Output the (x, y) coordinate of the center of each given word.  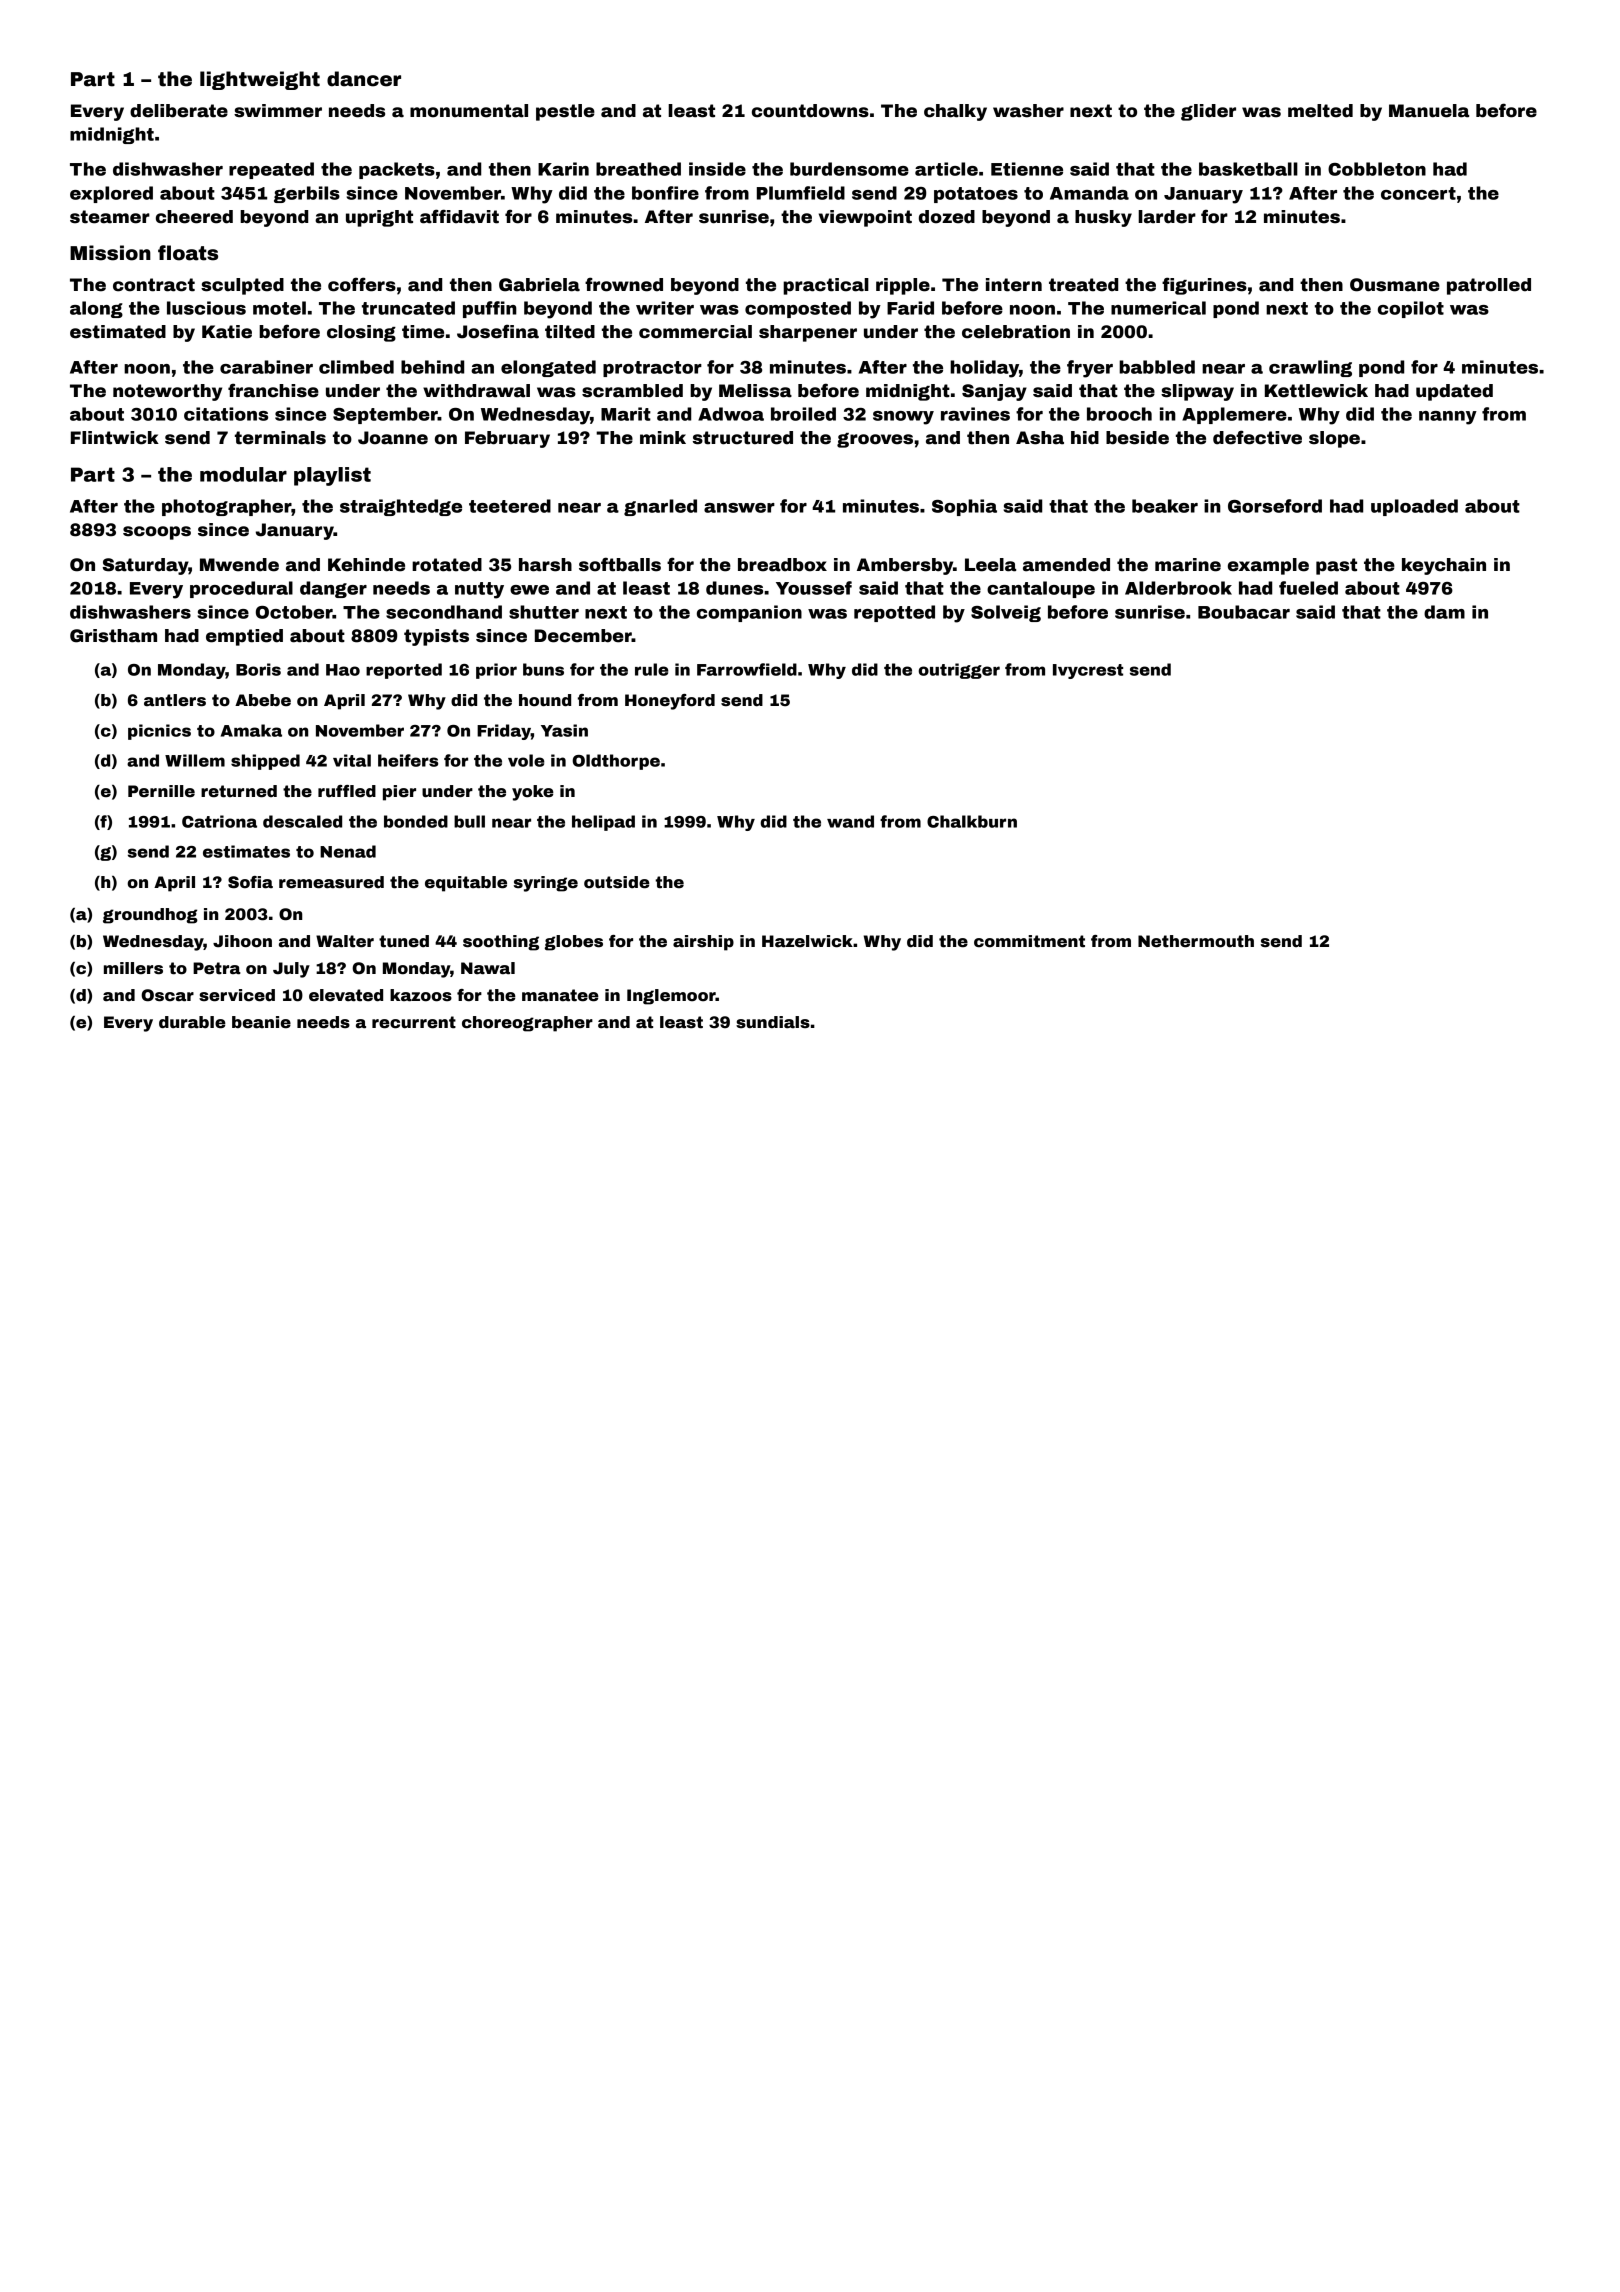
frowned (624, 284)
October (294, 612)
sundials (773, 1022)
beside (1137, 438)
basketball (1248, 169)
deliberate (179, 111)
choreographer (527, 1024)
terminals (280, 438)
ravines (975, 414)
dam (1444, 612)
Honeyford (670, 702)
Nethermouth (1196, 941)
